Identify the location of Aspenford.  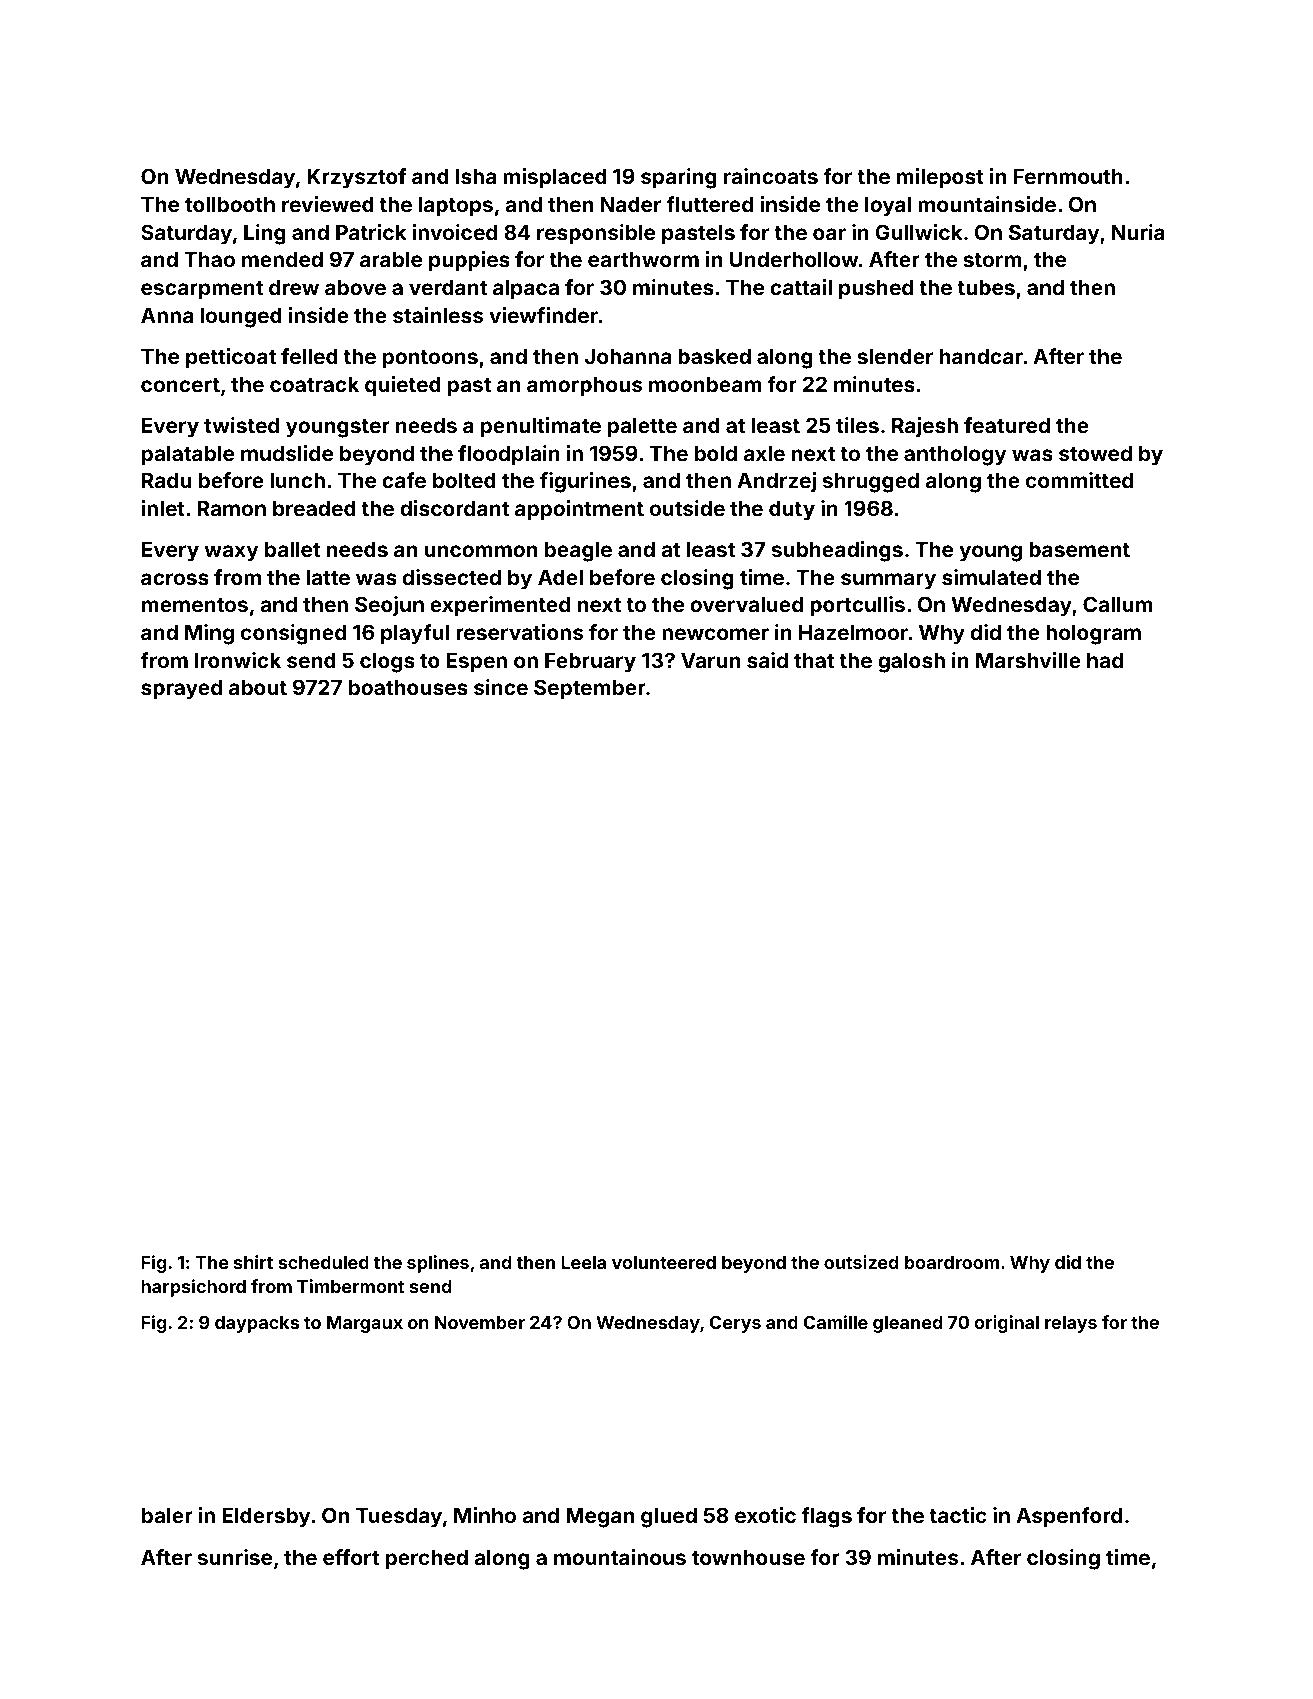
(1069, 1517).
